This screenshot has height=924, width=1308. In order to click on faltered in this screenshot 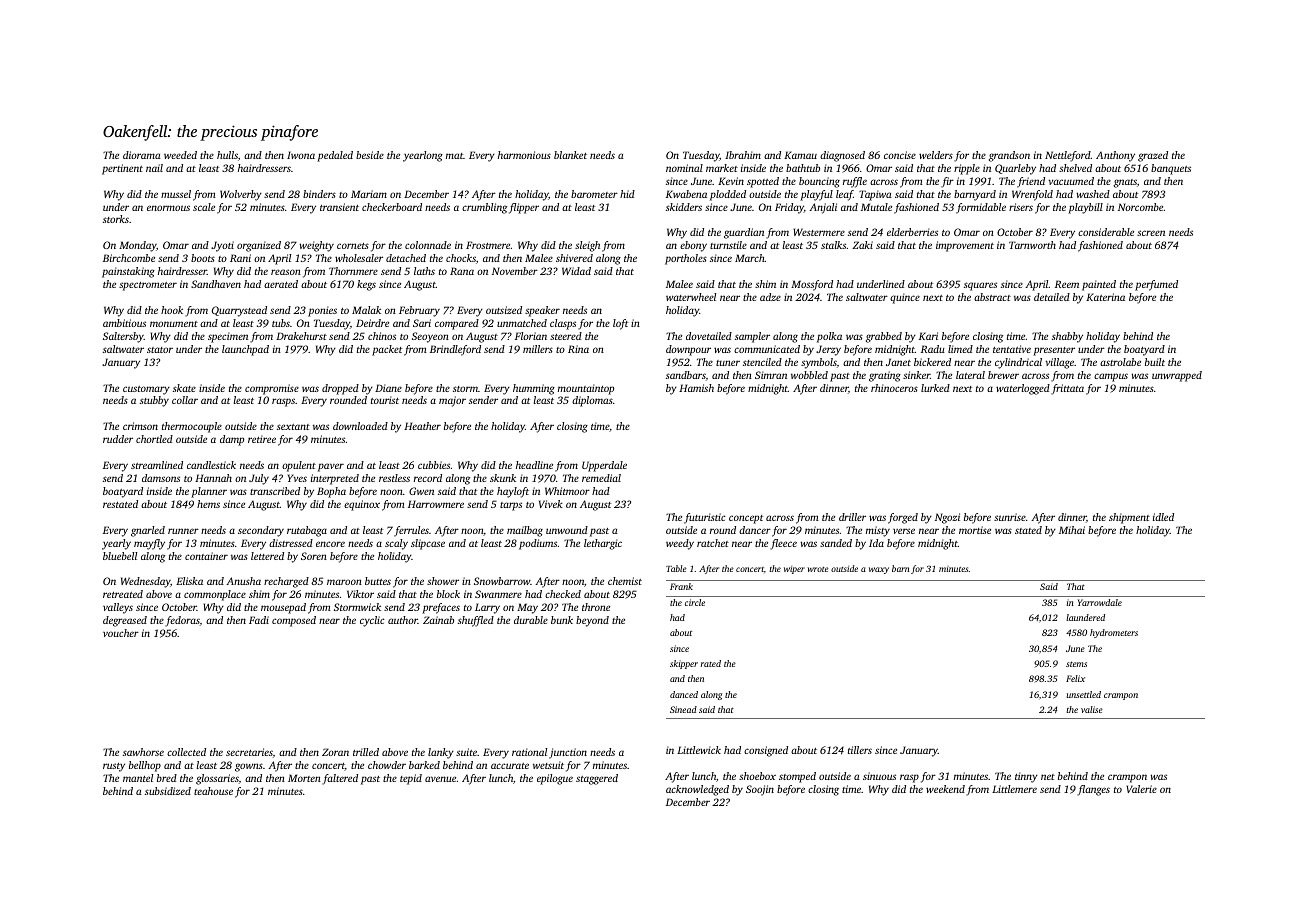, I will do `click(340, 779)`.
